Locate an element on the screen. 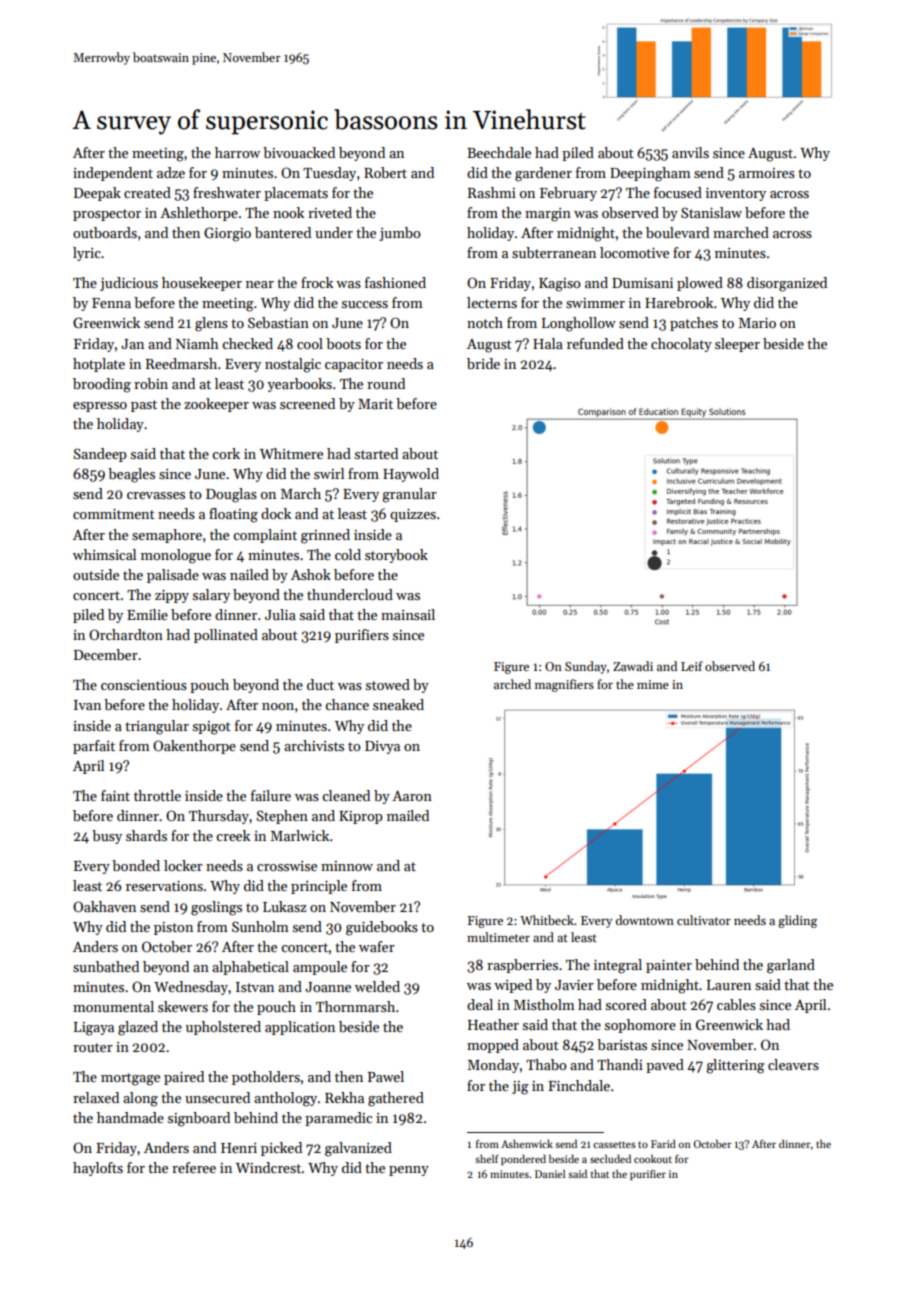 Image resolution: width=908 pixels, height=1316 pixels. Daniel is located at coordinates (550, 1173).
